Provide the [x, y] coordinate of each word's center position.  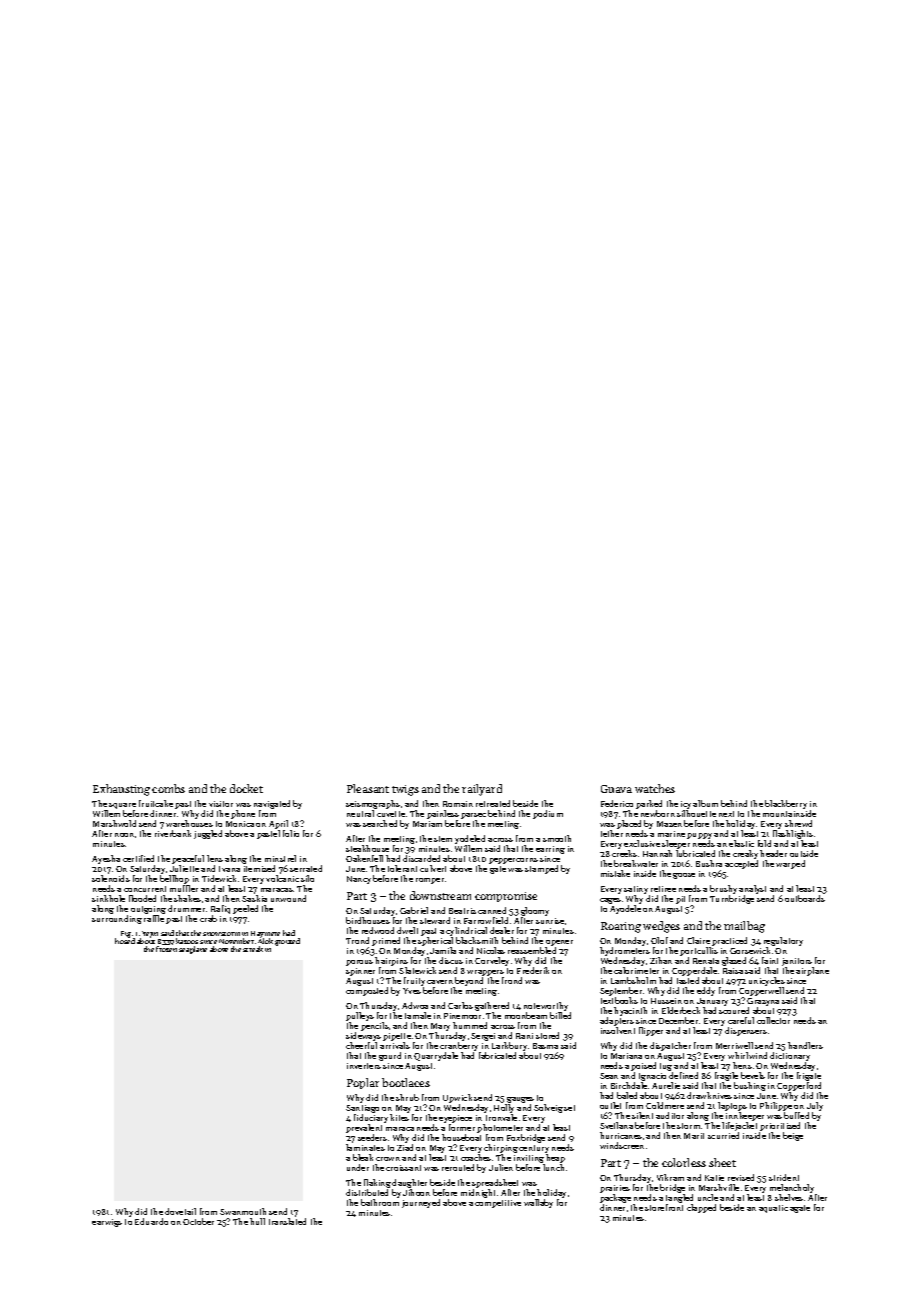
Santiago [362, 1109]
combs [168, 788]
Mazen [669, 824]
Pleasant [368, 788]
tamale [418, 1015]
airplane [812, 971]
